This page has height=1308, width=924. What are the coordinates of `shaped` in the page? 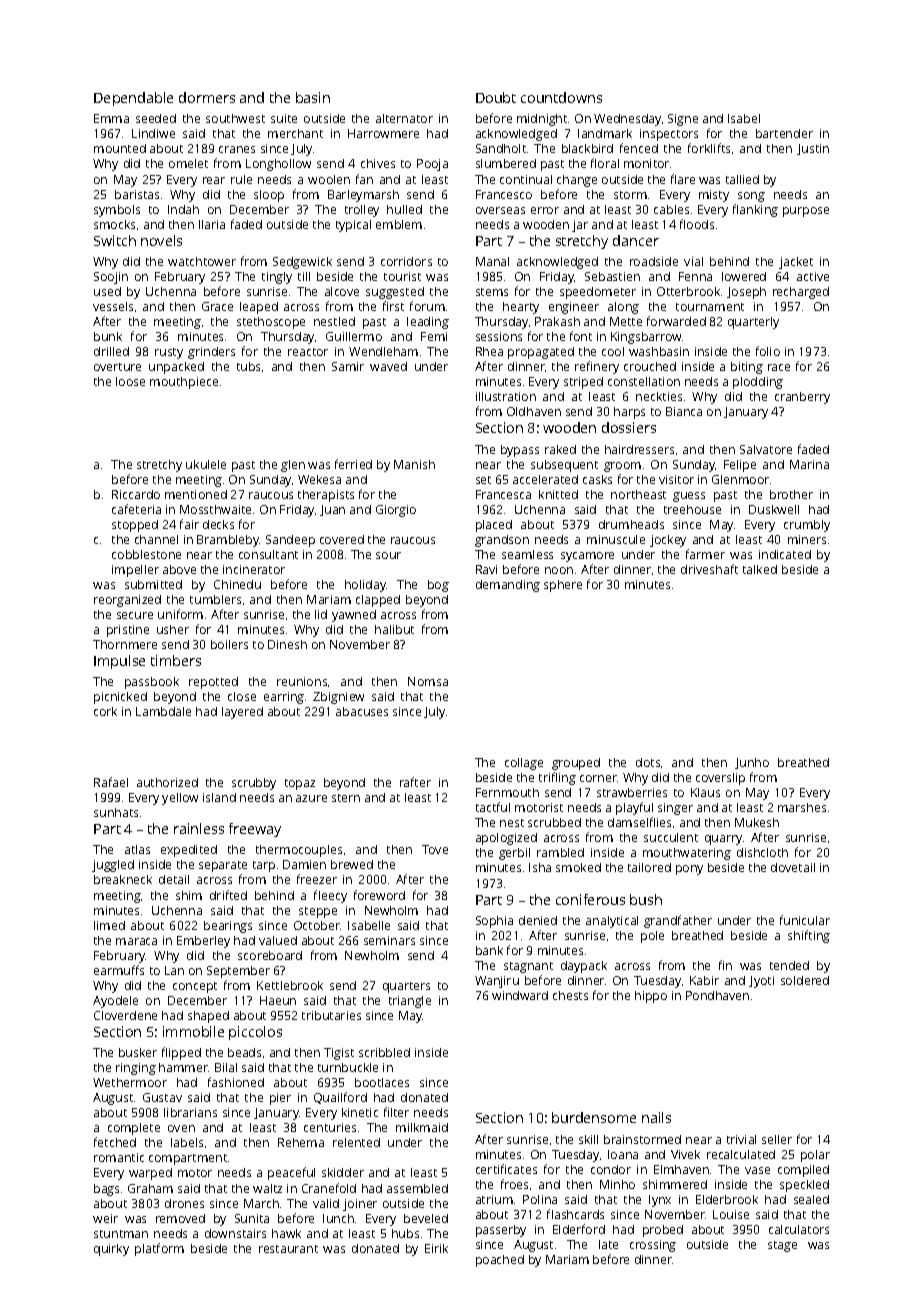 It's located at (208, 1017).
